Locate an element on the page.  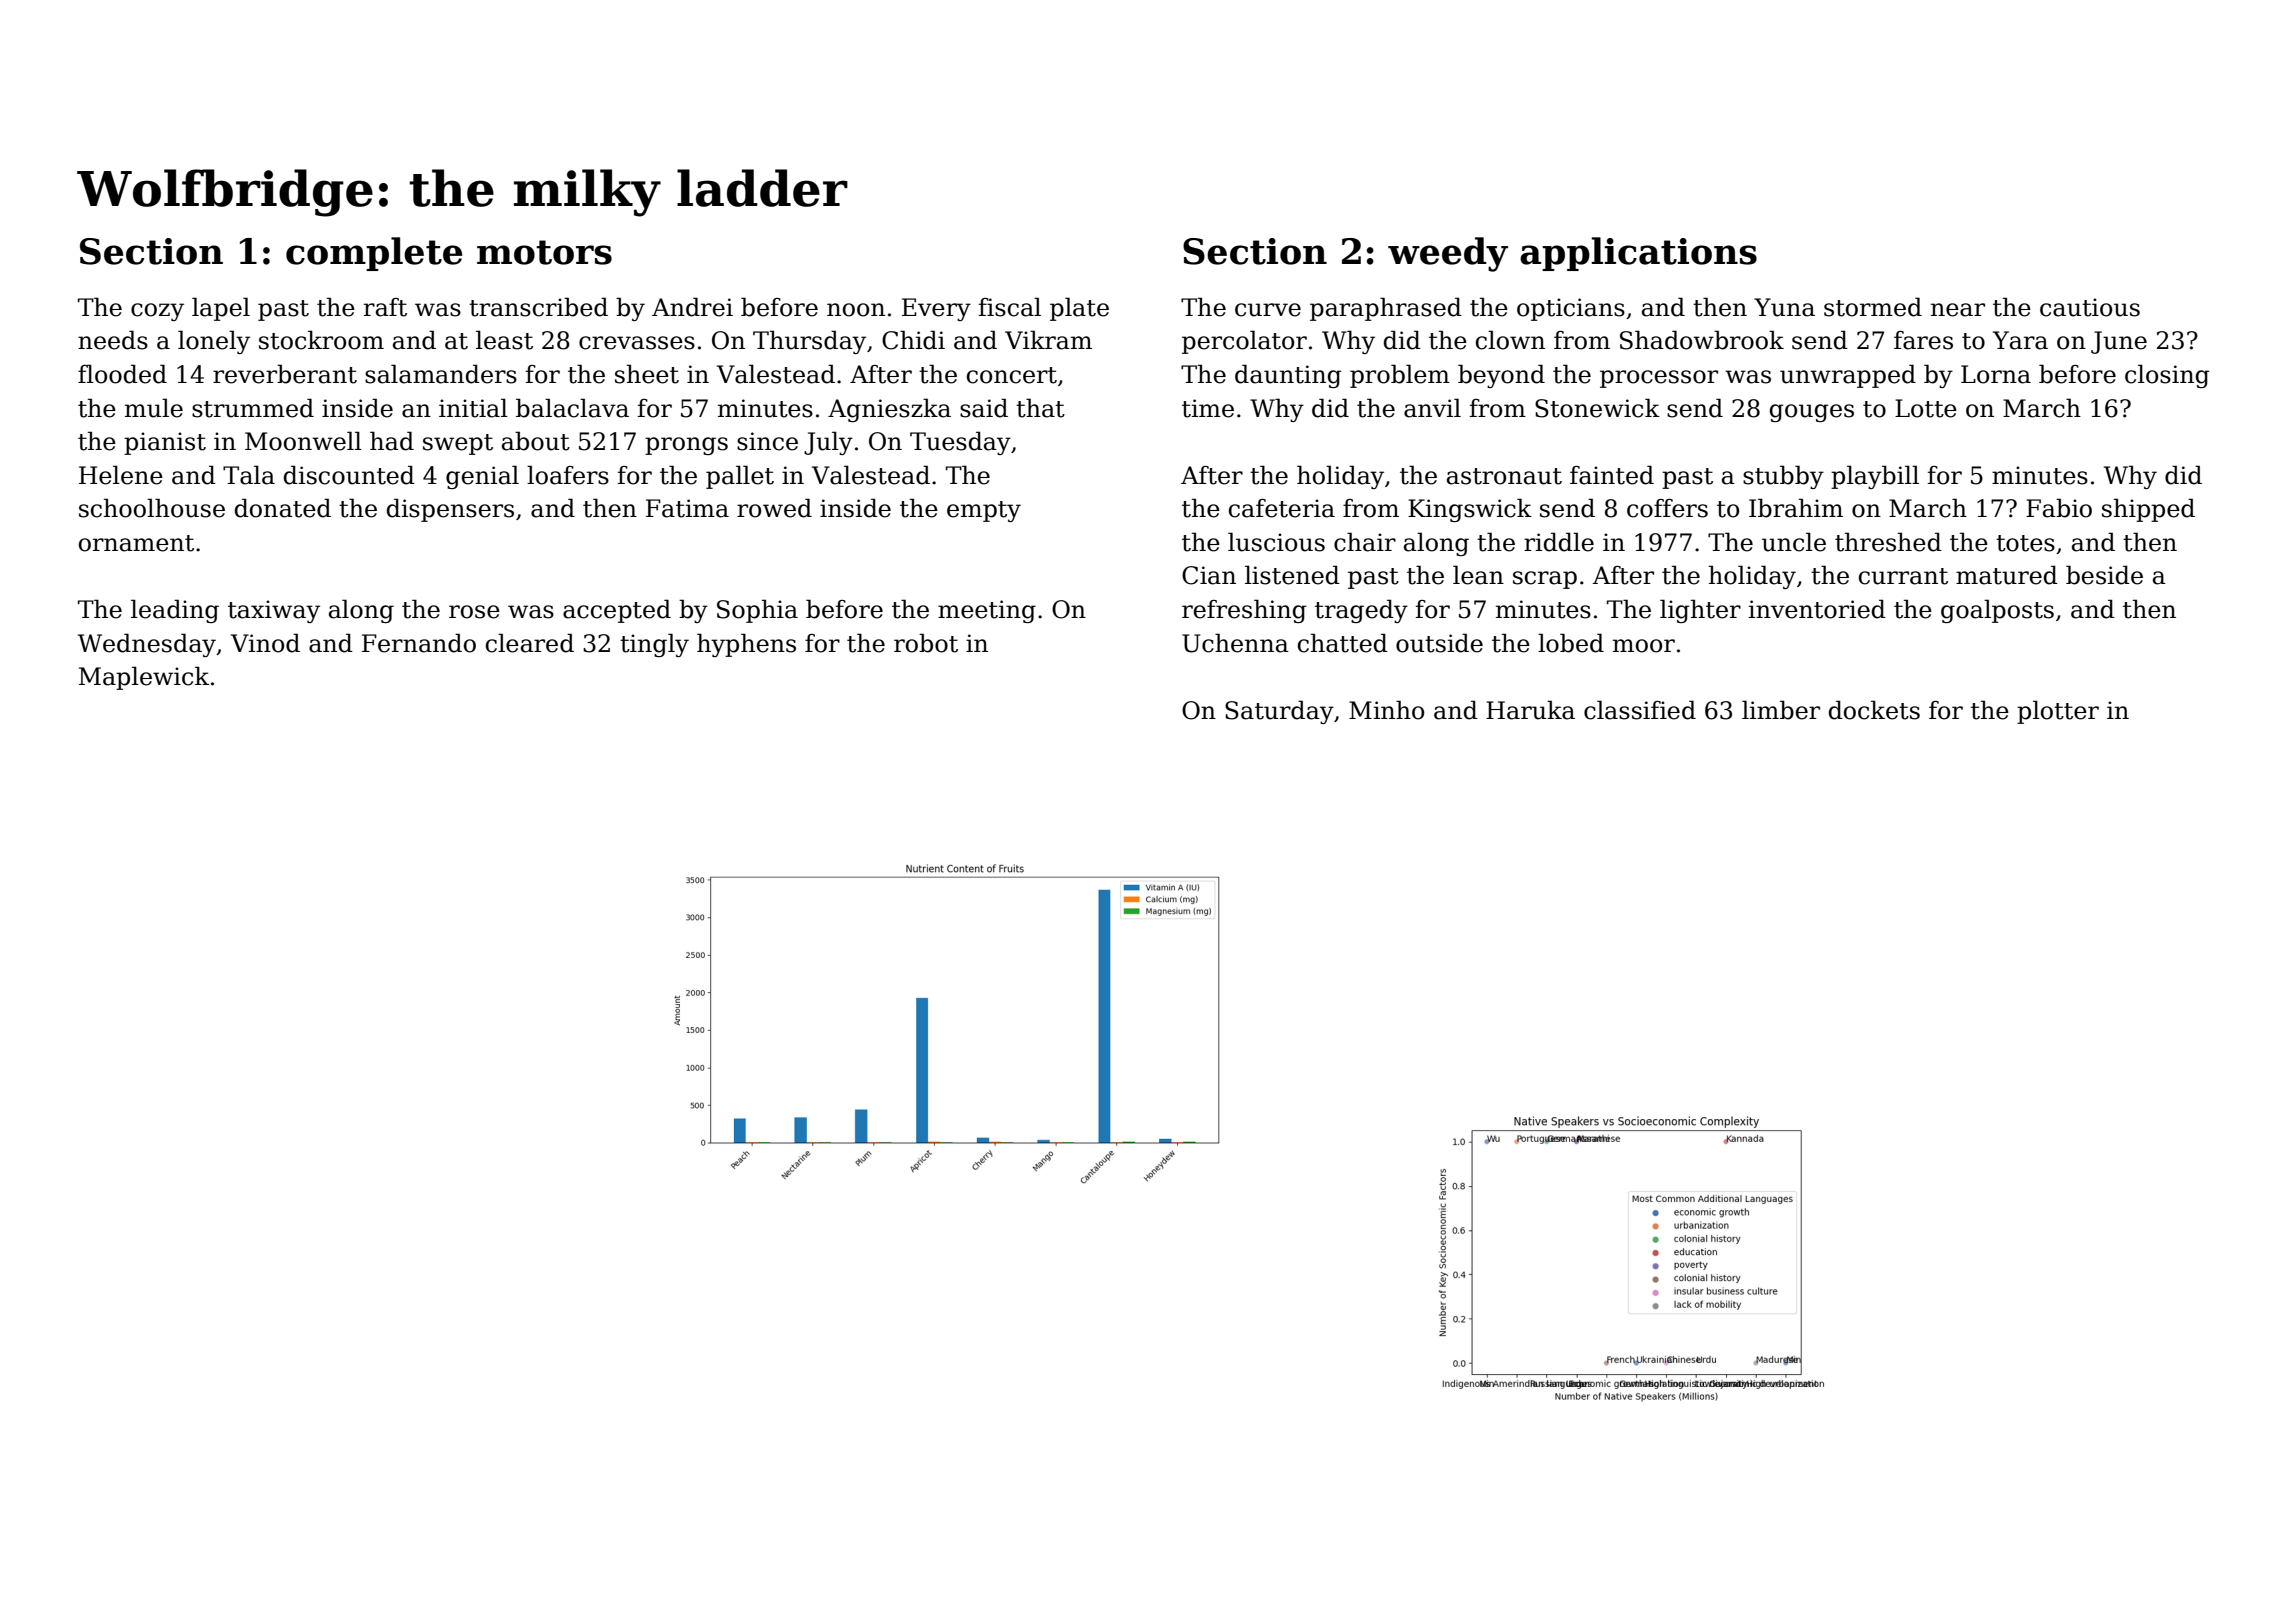
closing is located at coordinates (2167, 376).
